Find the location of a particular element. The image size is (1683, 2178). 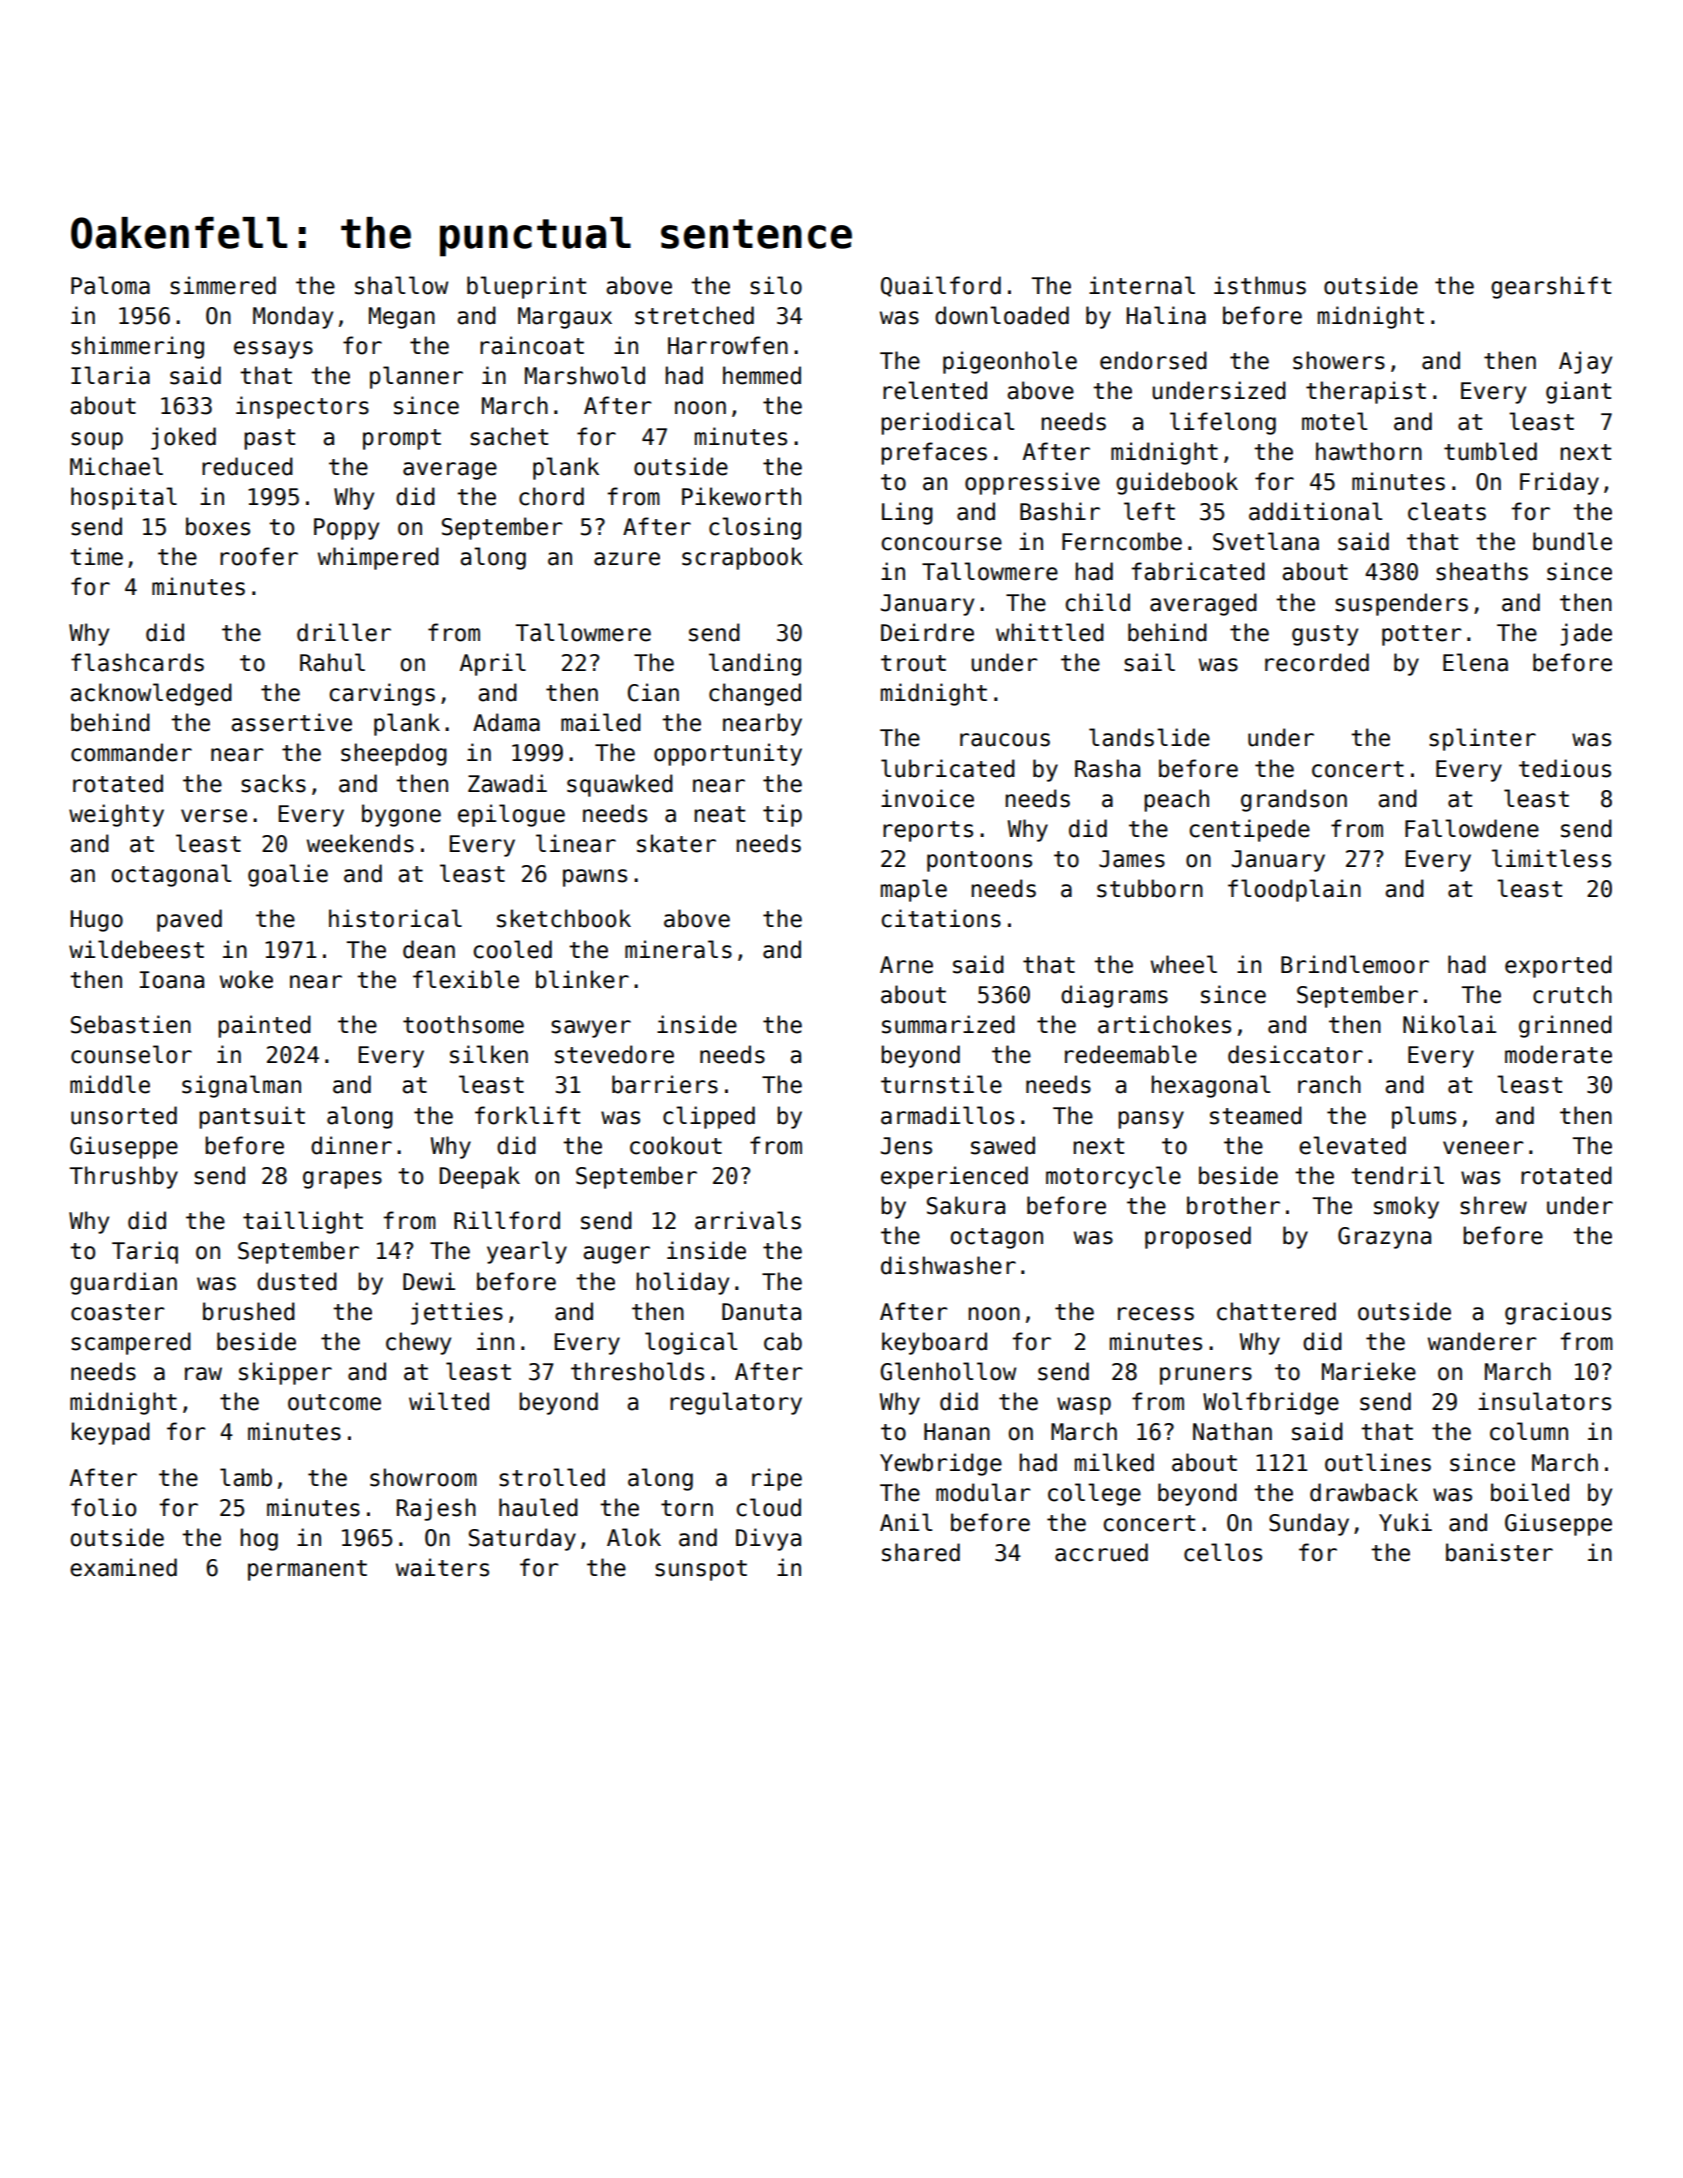

periodical is located at coordinates (947, 423).
